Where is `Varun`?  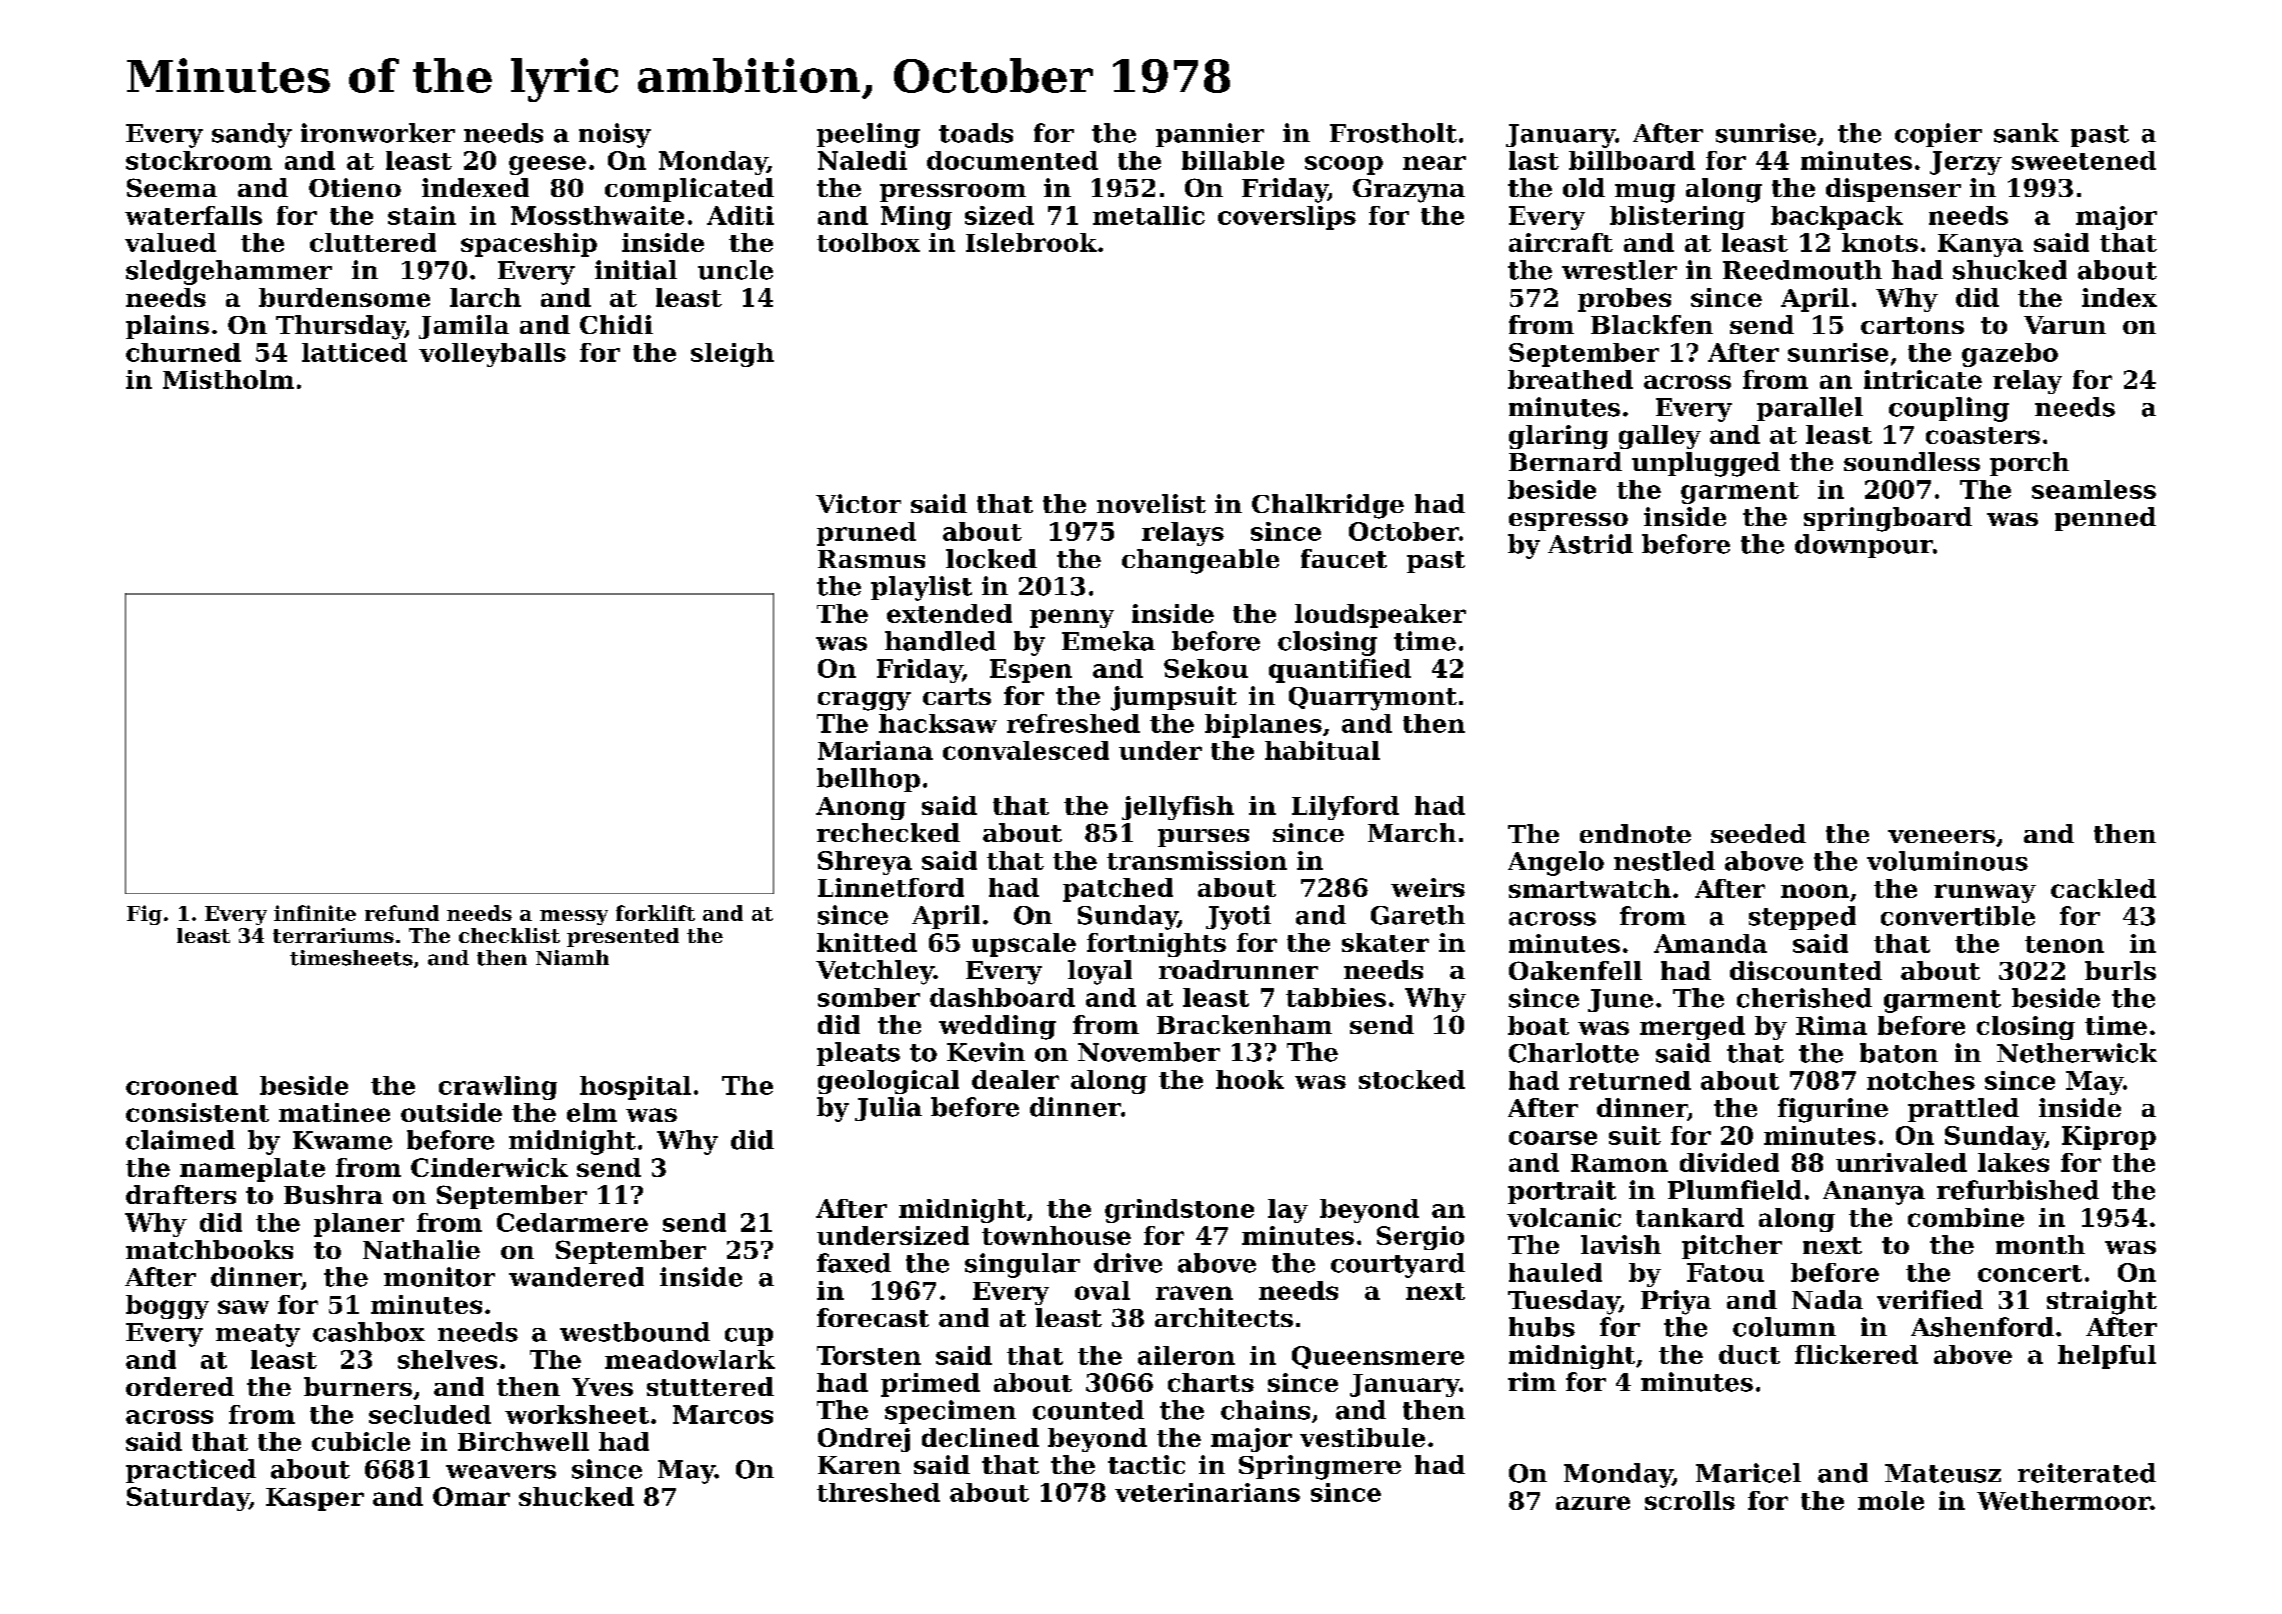
Varun is located at coordinates (2065, 325).
